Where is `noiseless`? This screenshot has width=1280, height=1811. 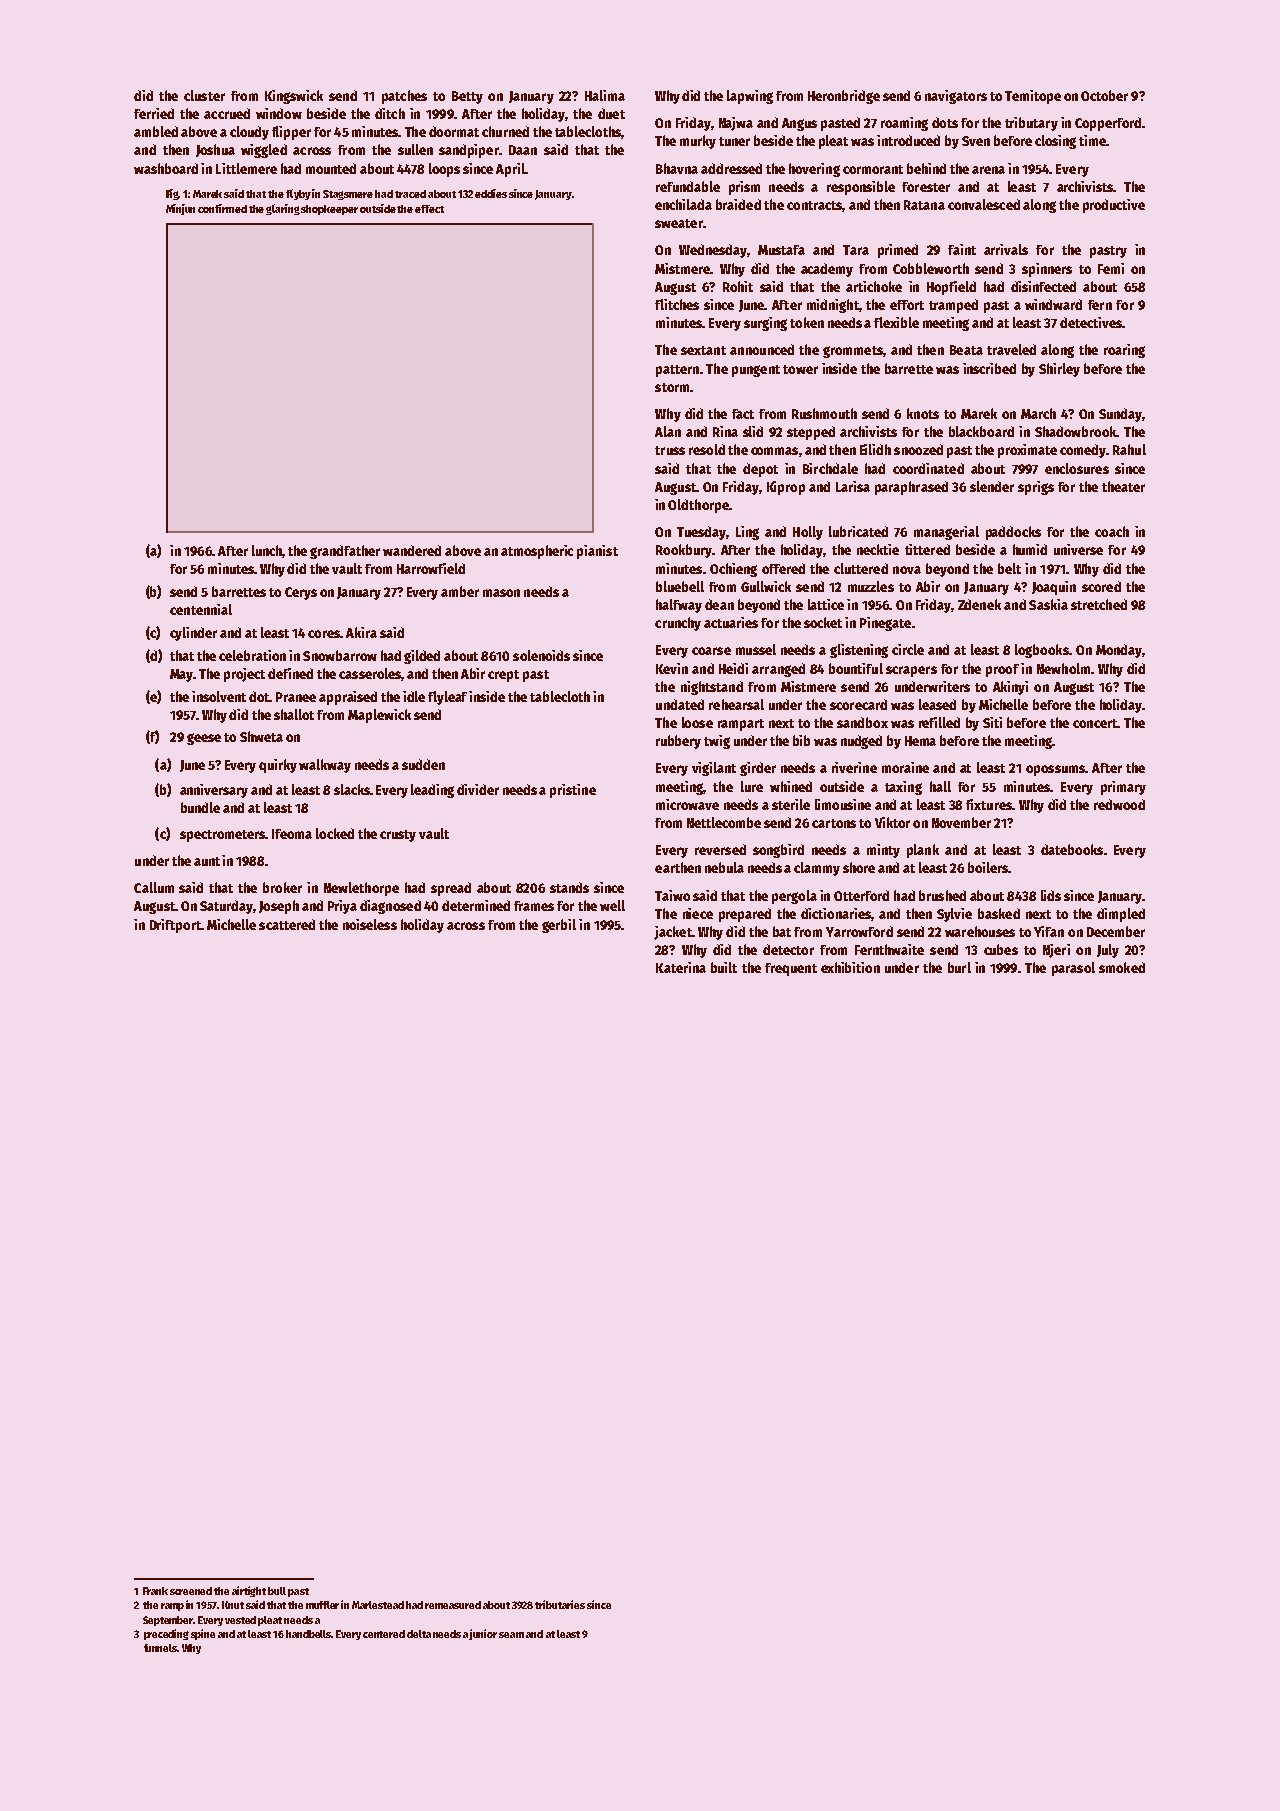
noiseless is located at coordinates (370, 924).
